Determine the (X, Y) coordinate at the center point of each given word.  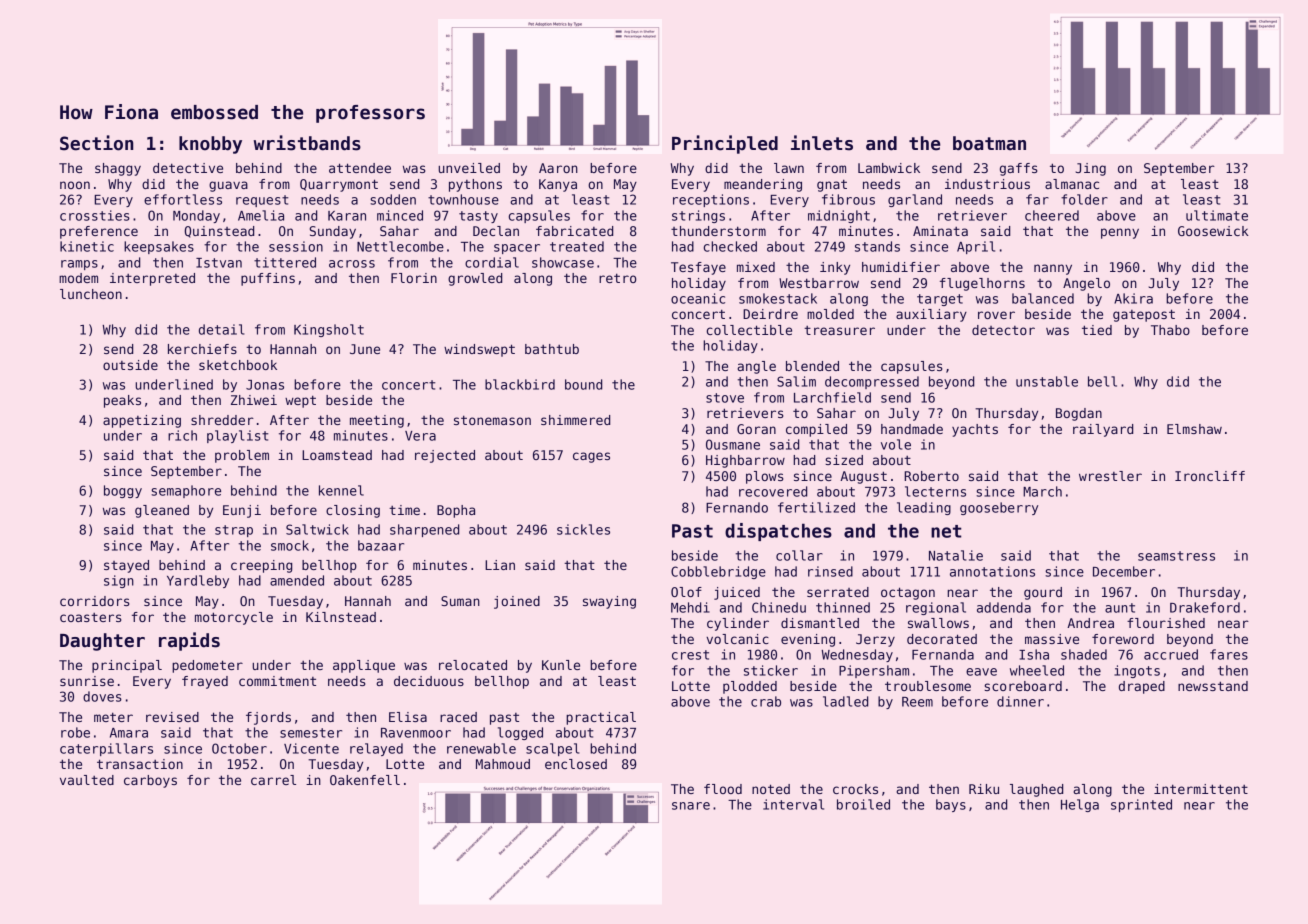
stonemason (492, 420)
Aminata (940, 231)
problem (242, 456)
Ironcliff (1210, 476)
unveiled (469, 168)
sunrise (87, 681)
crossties (95, 215)
